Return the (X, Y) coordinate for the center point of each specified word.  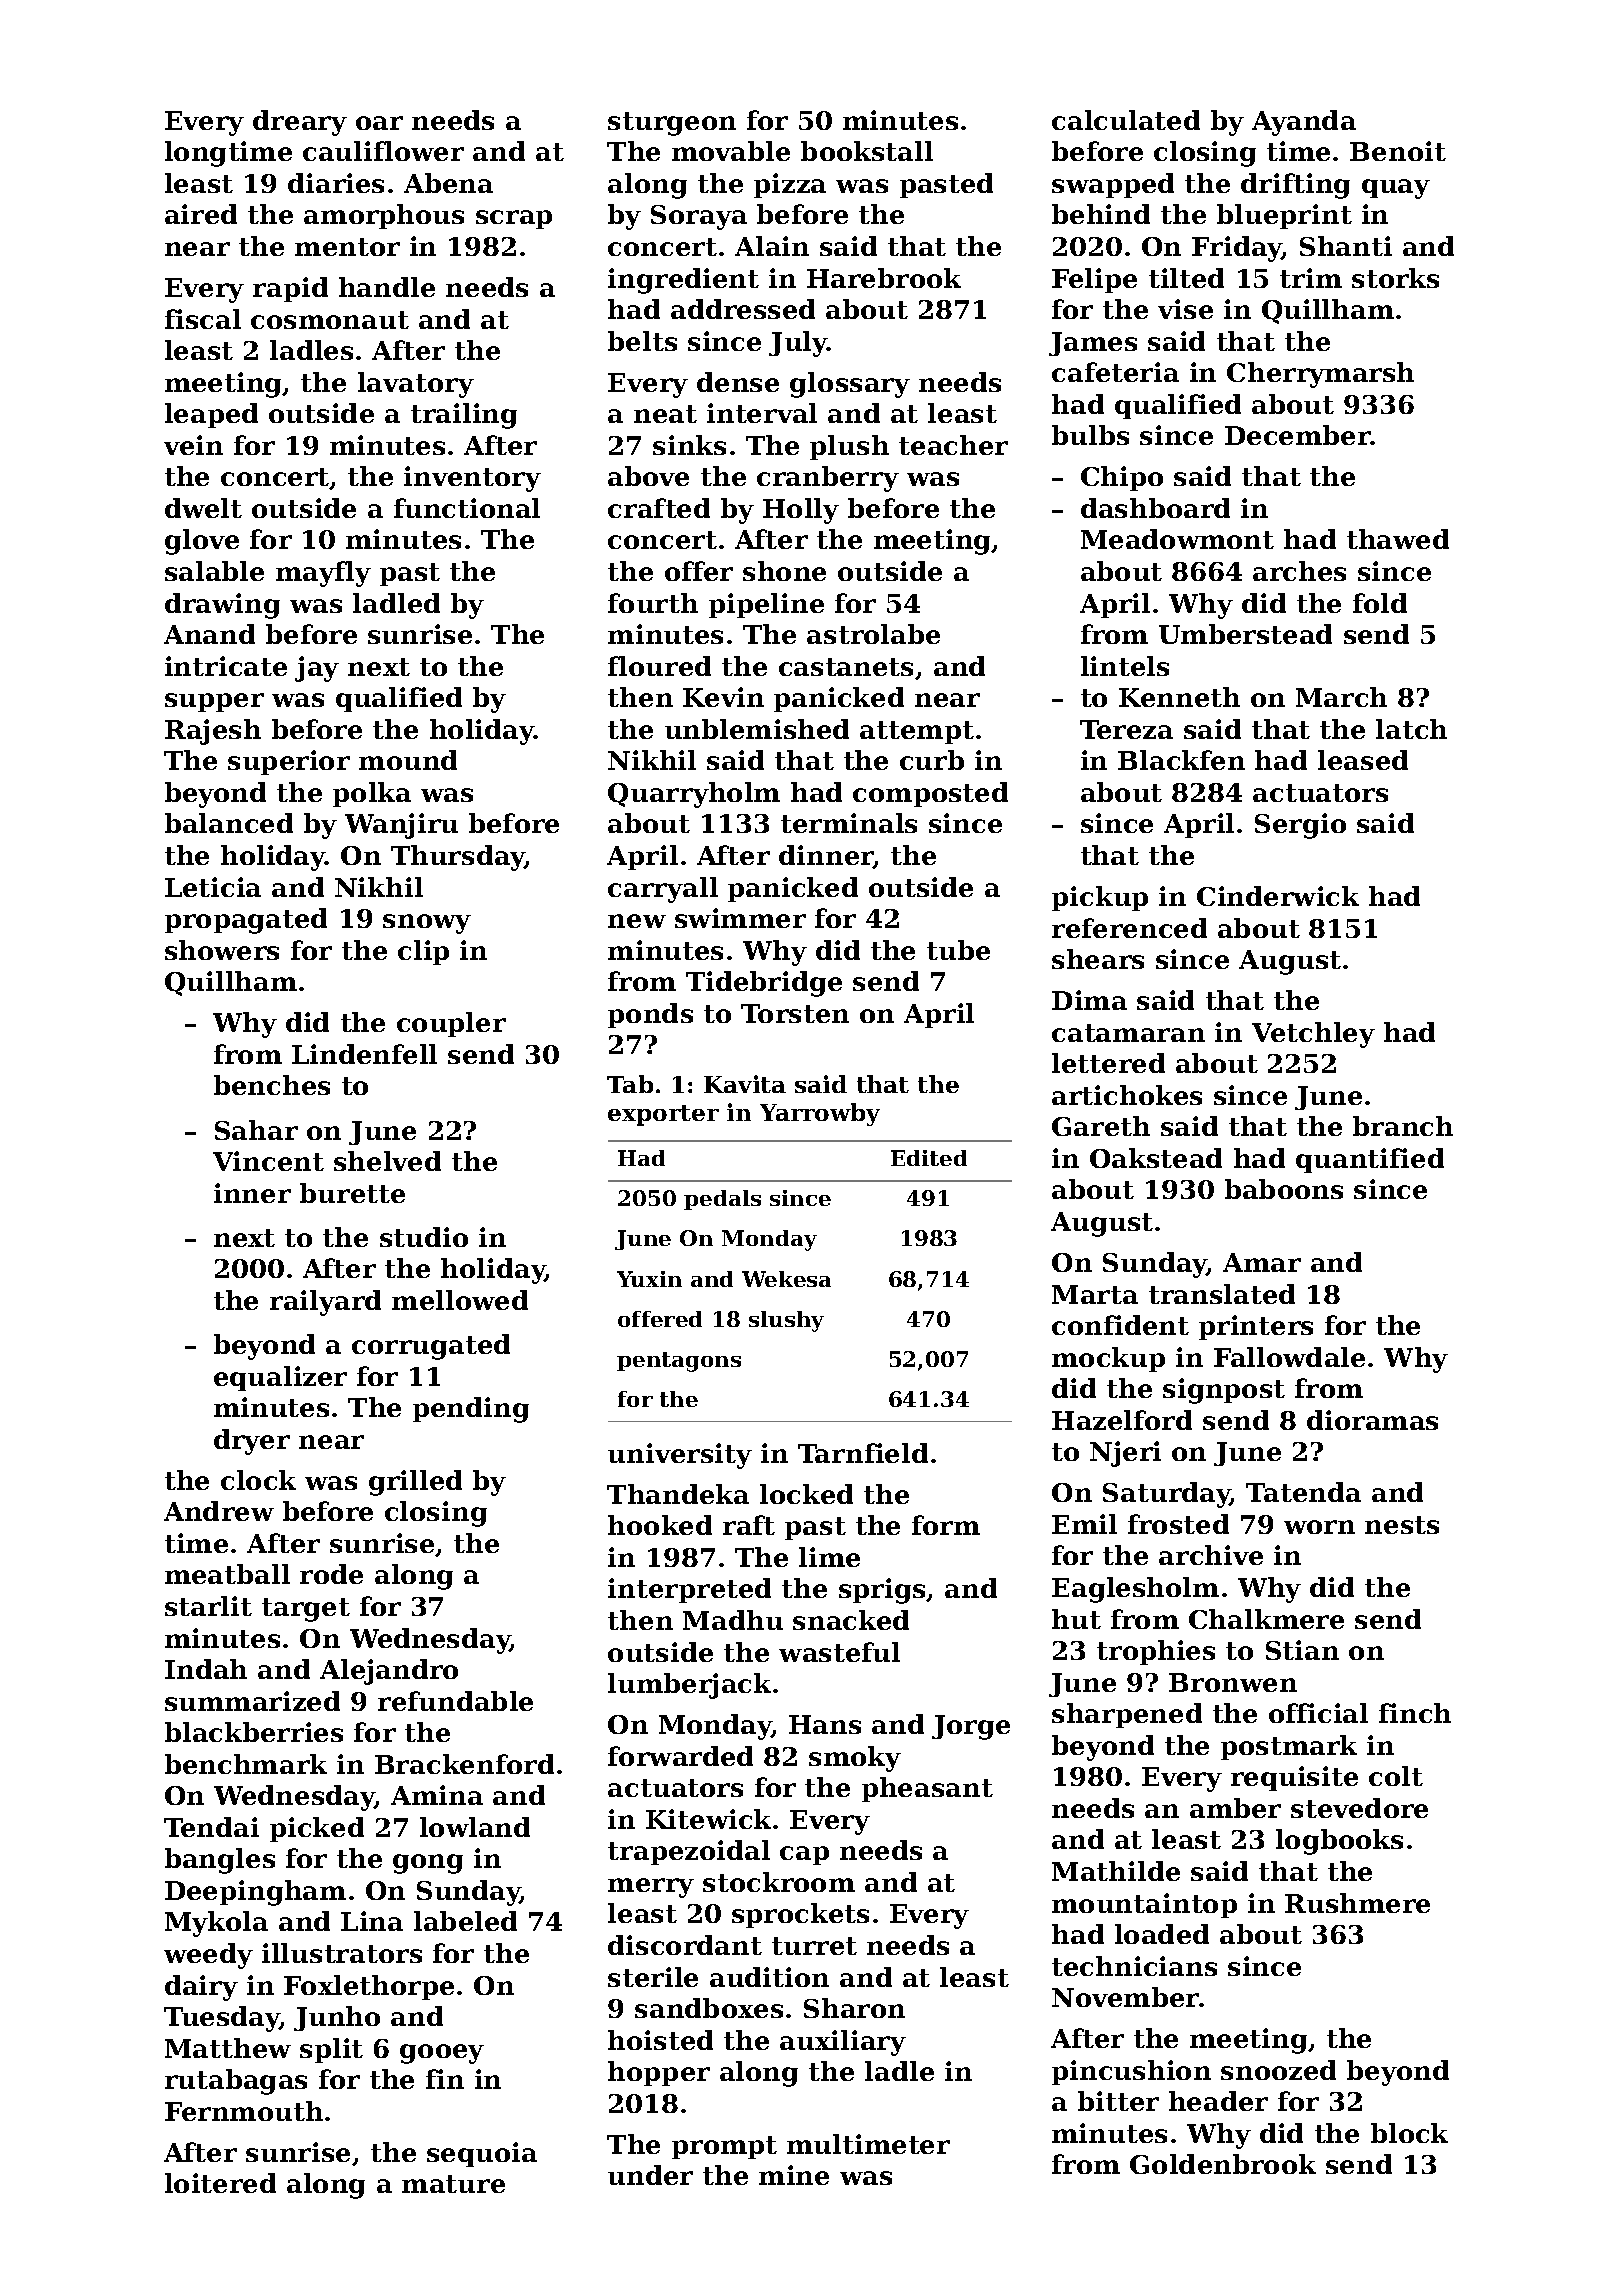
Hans (825, 1724)
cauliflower (383, 151)
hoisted (660, 2040)
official (1318, 1713)
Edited (929, 1158)
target (306, 1610)
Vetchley (1313, 1035)
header (1218, 2101)
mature (453, 2184)
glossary (850, 385)
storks (1395, 278)
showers (222, 950)
